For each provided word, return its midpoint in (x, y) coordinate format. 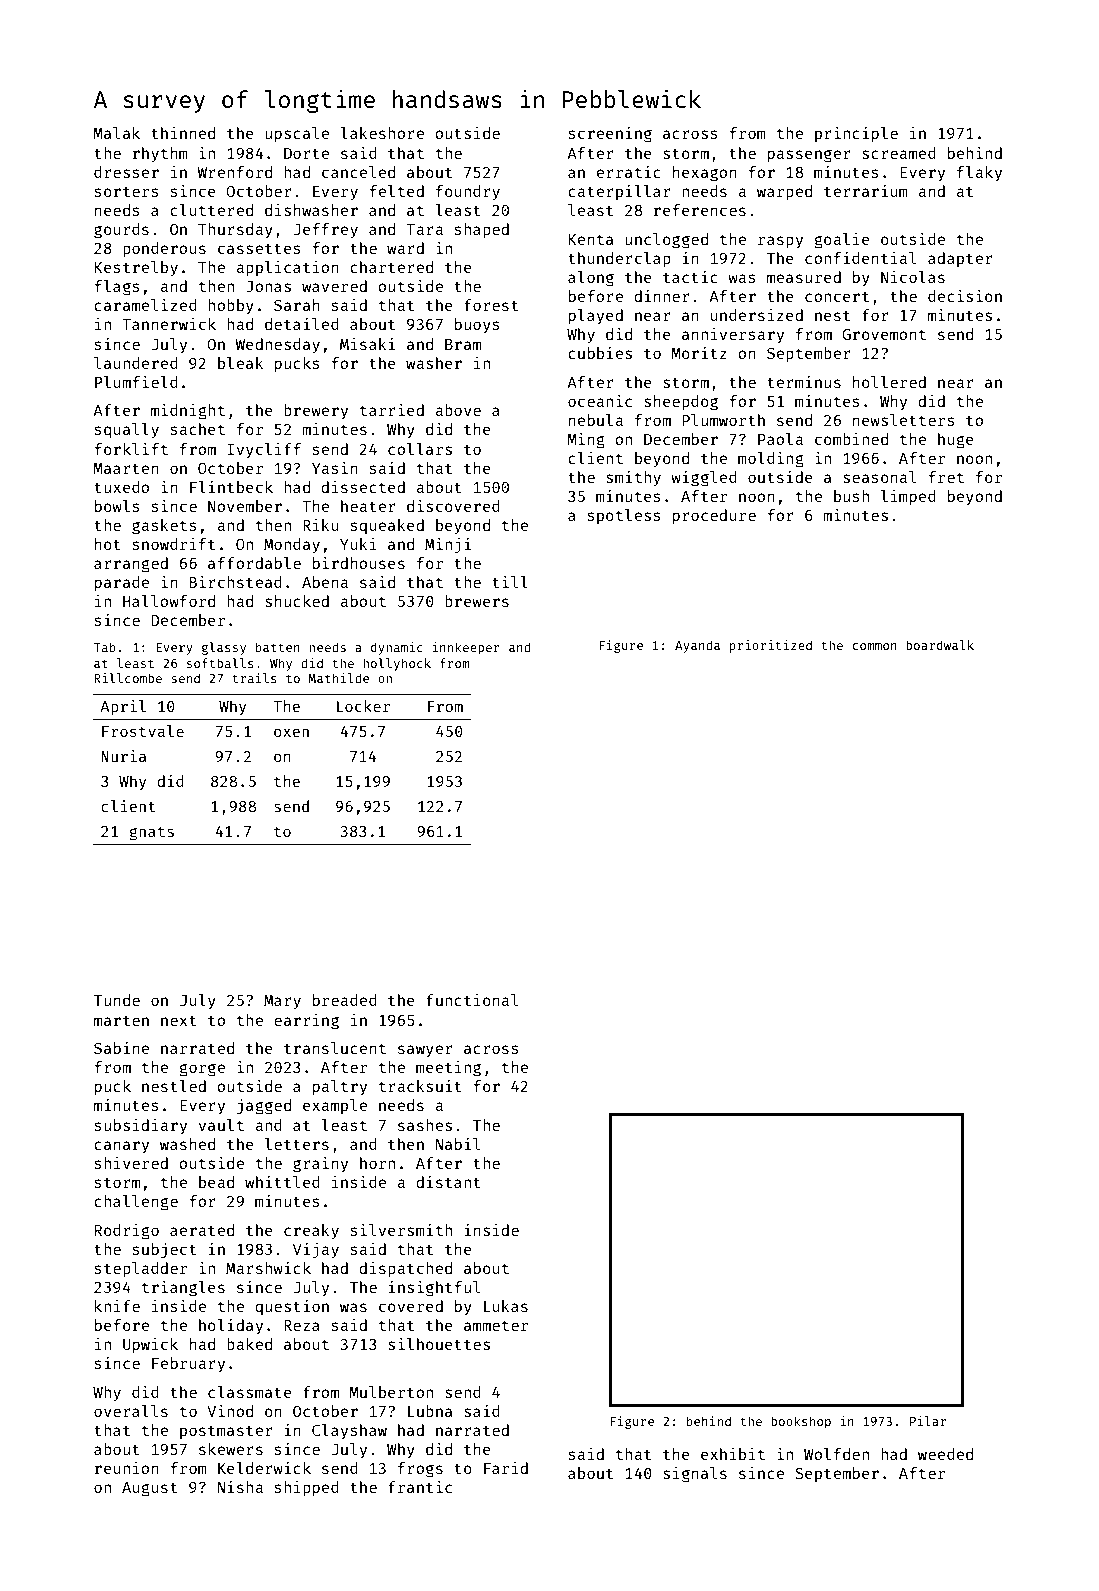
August (150, 1489)
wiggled (704, 479)
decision (965, 295)
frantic (420, 1486)
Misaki (367, 344)
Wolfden (836, 1454)
